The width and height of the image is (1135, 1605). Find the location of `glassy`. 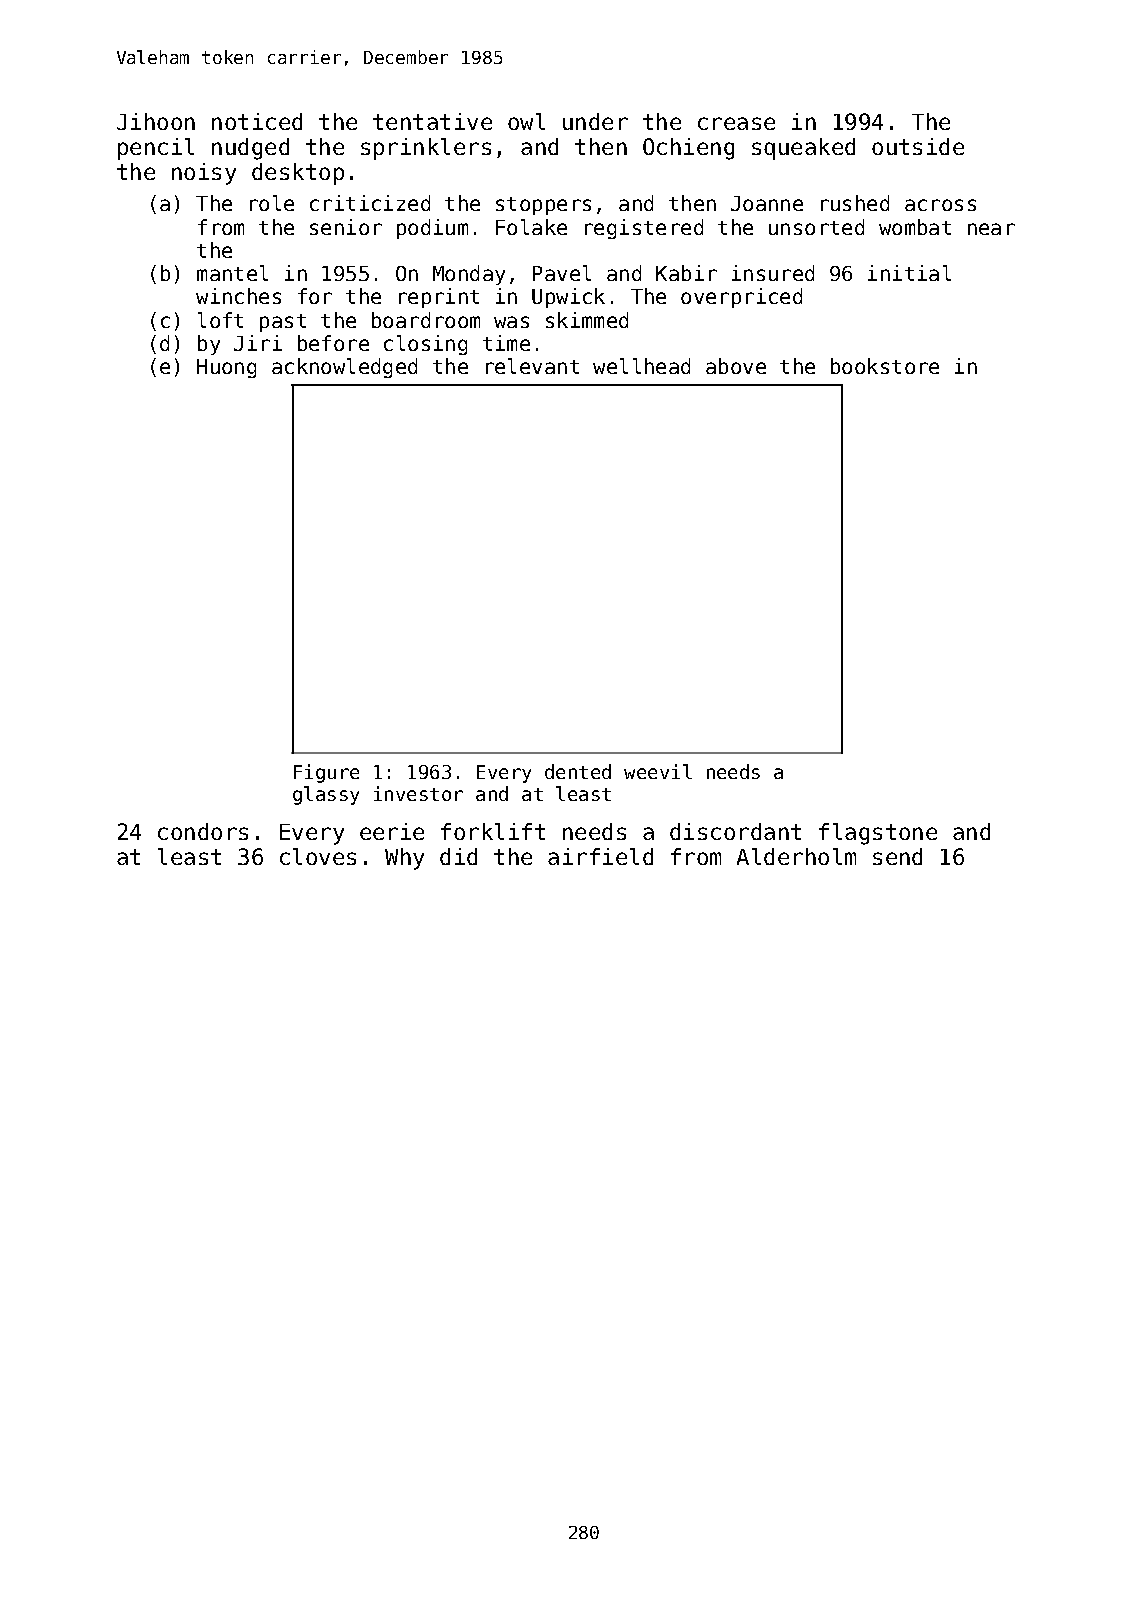

glassy is located at coordinates (326, 795).
